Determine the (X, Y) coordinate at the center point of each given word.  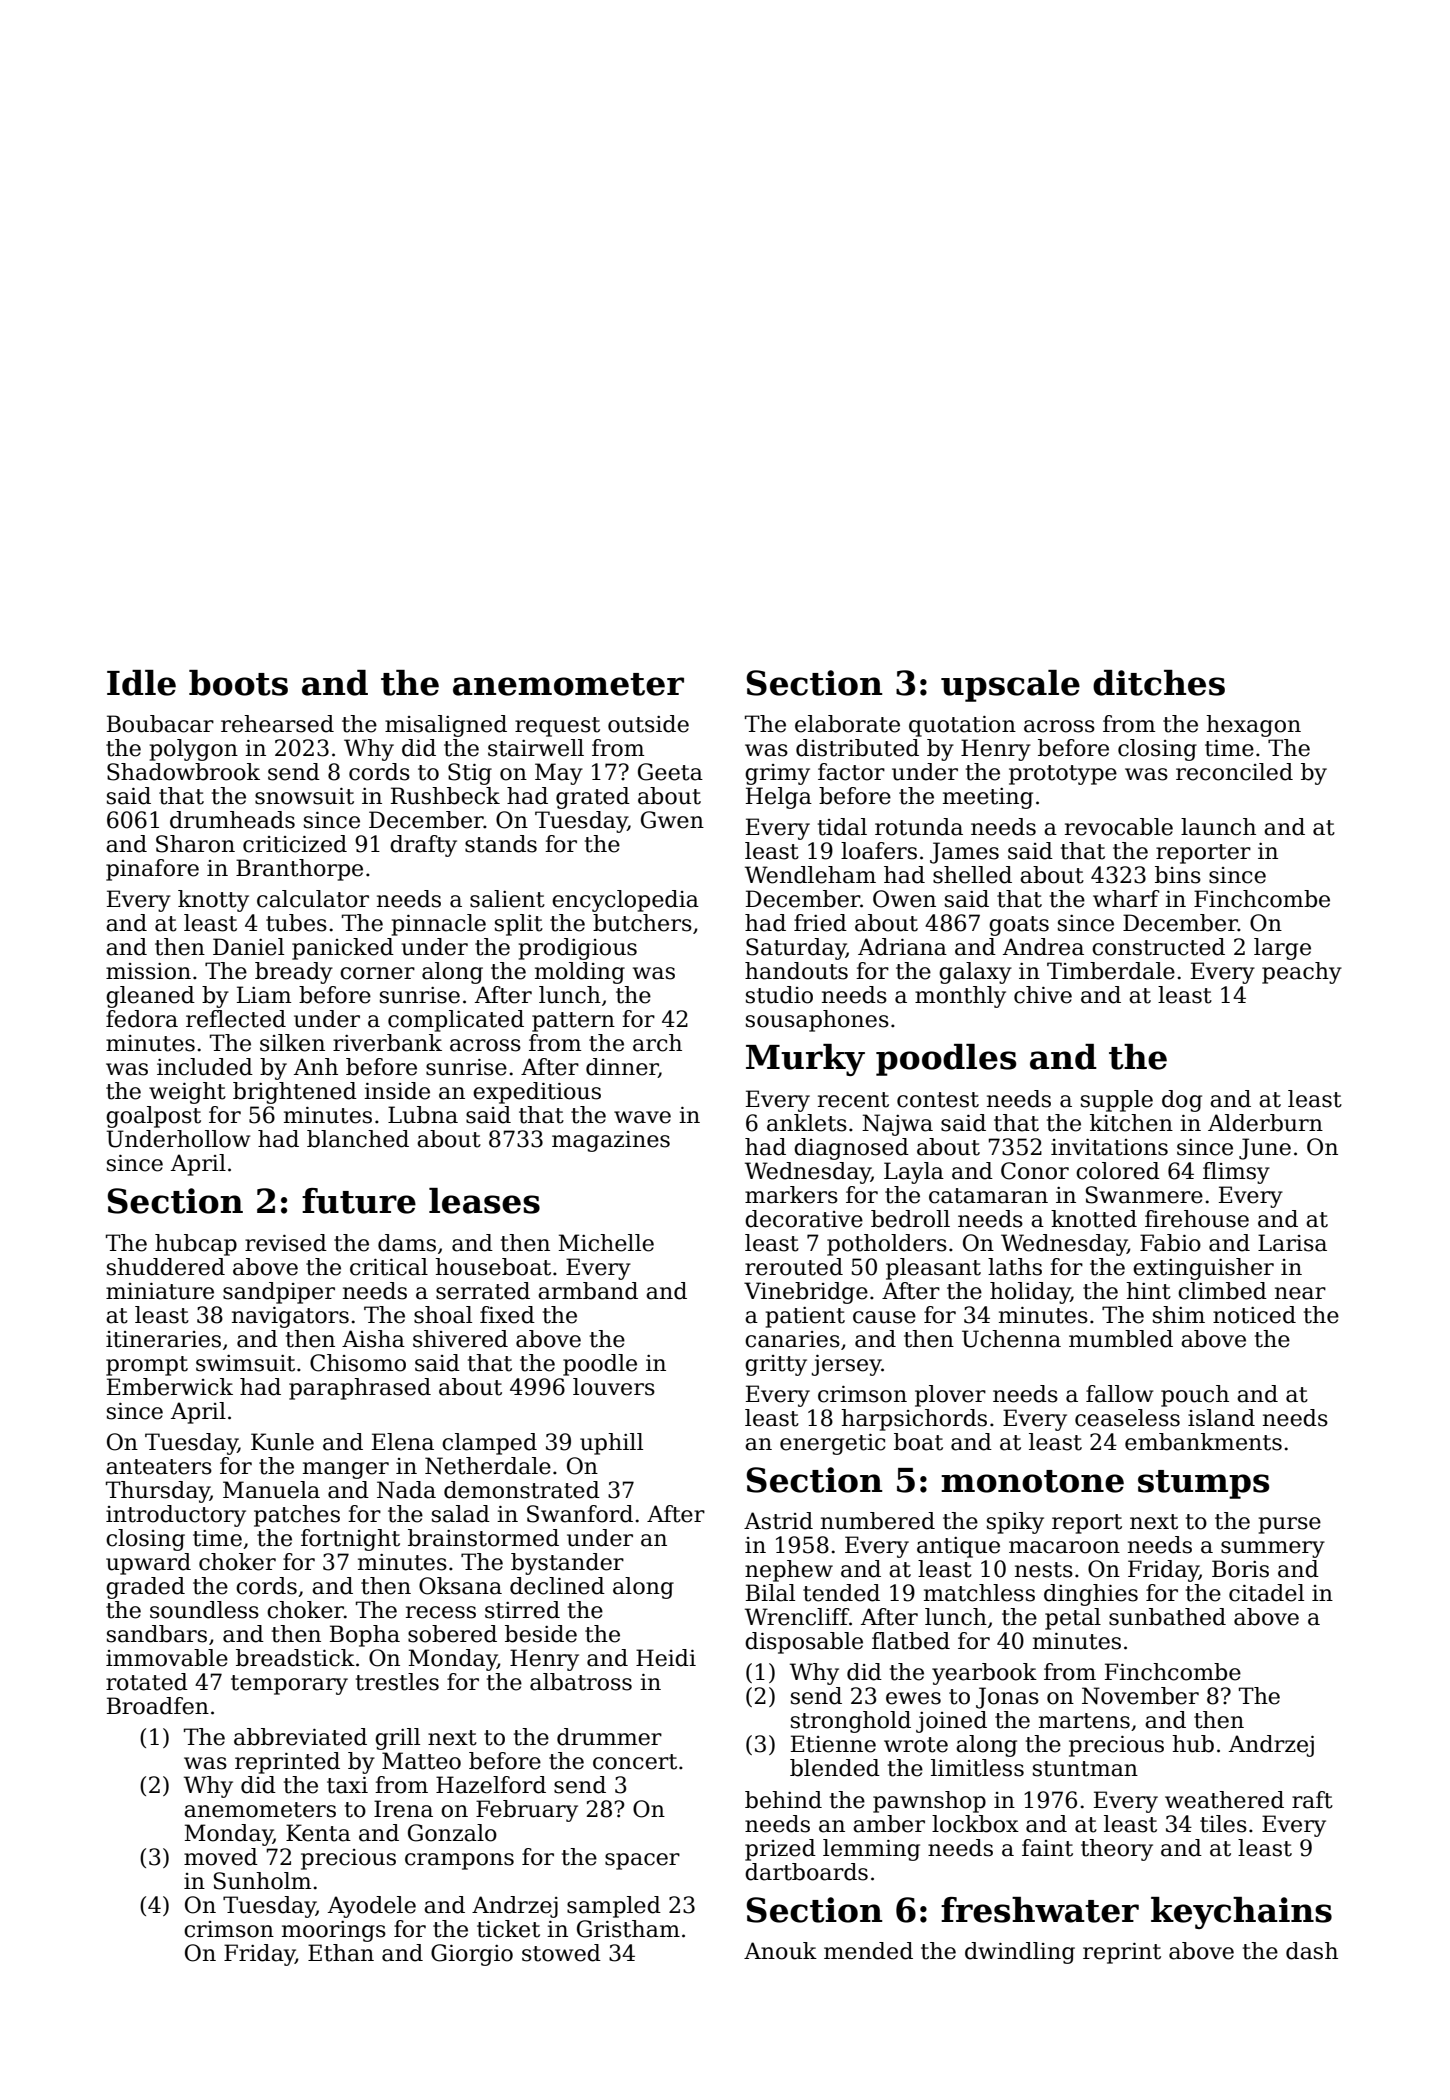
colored (1118, 1171)
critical (389, 1267)
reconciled (1234, 772)
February (527, 1811)
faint (1047, 1848)
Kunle (282, 1442)
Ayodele (372, 1907)
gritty (776, 1365)
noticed (1254, 1315)
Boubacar (160, 724)
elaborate (847, 724)
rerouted (794, 1267)
